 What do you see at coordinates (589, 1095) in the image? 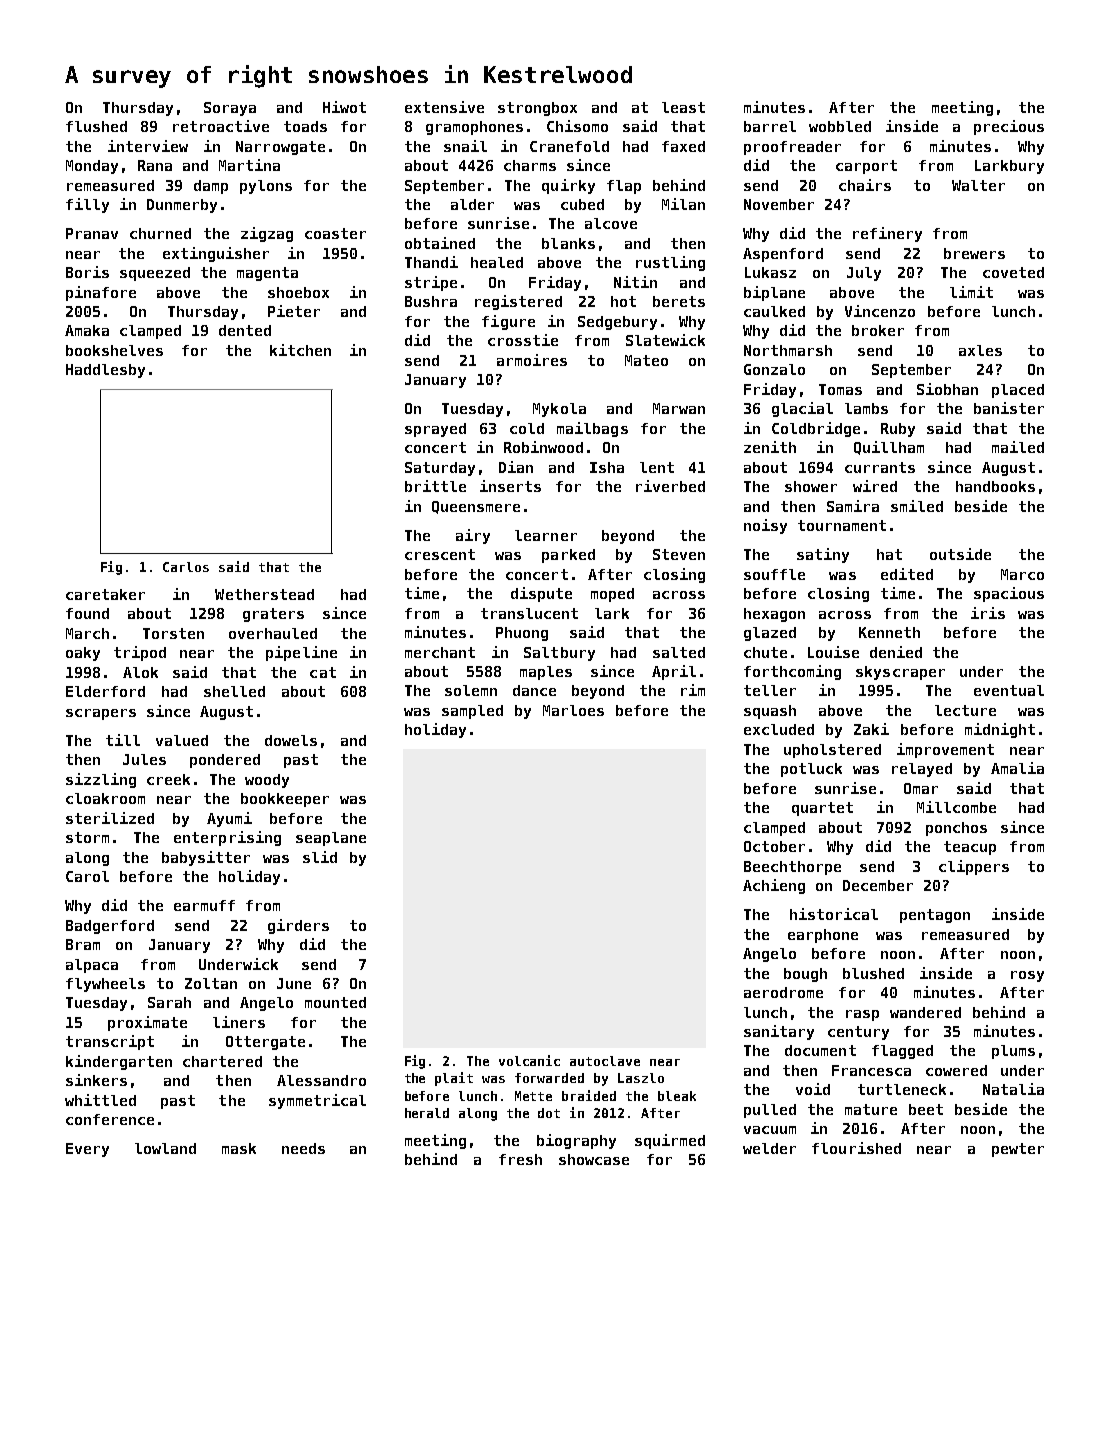
I see `braided` at bounding box center [589, 1095].
